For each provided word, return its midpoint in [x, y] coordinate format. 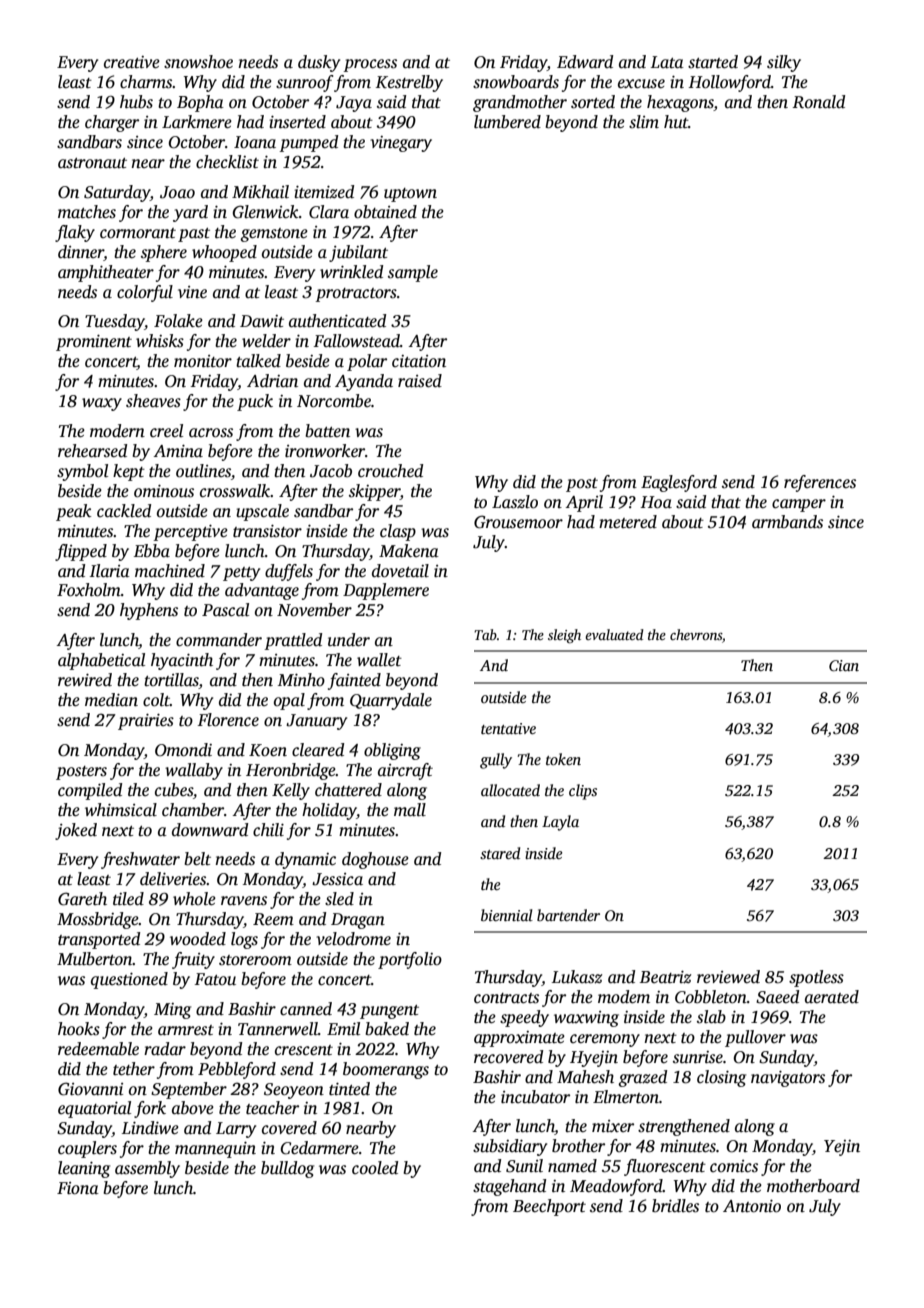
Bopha [200, 103]
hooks [79, 1029]
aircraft [405, 771]
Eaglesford [679, 483]
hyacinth [182, 661]
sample [413, 273]
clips [583, 792]
